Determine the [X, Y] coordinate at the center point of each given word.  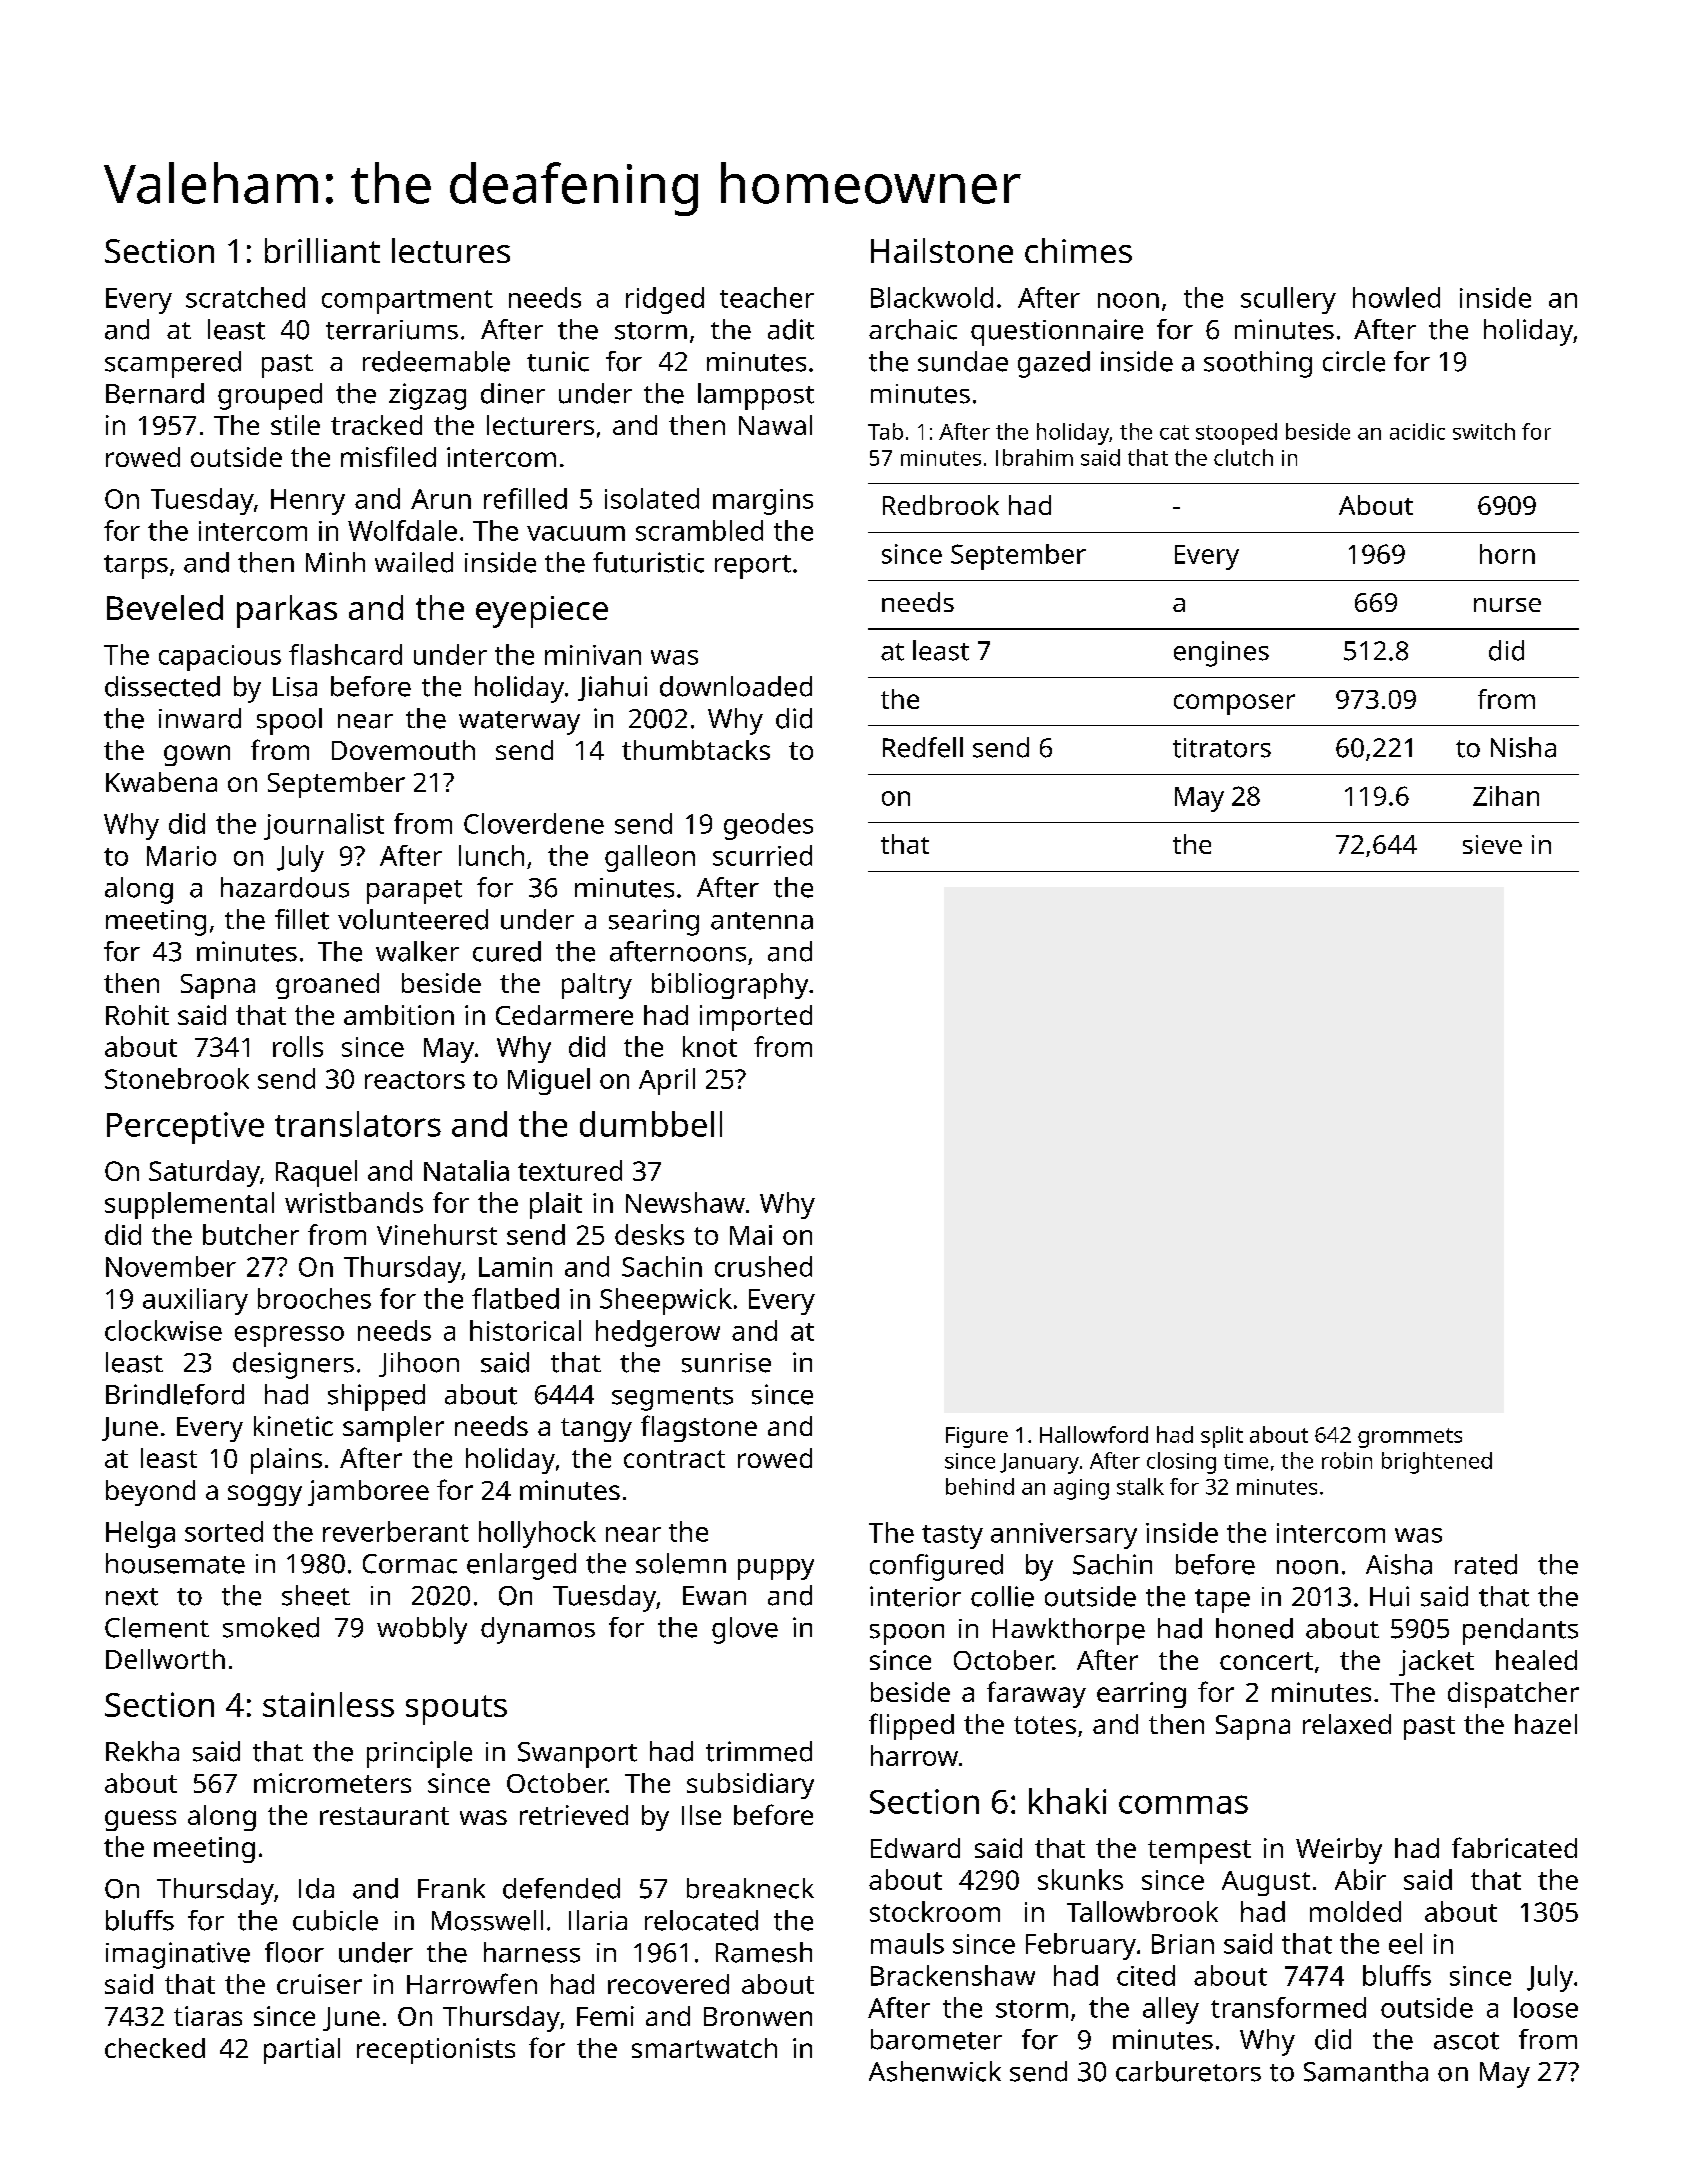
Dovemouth [403, 750]
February [1081, 1946]
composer [1234, 704]
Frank [451, 1888]
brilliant [322, 250]
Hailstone [942, 250]
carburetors [1188, 2071]
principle [419, 1754]
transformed [1288, 2007]
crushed [763, 1266]
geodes [768, 826]
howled [1396, 297]
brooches [314, 1298]
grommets [1410, 1438]
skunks [1080, 1879]
